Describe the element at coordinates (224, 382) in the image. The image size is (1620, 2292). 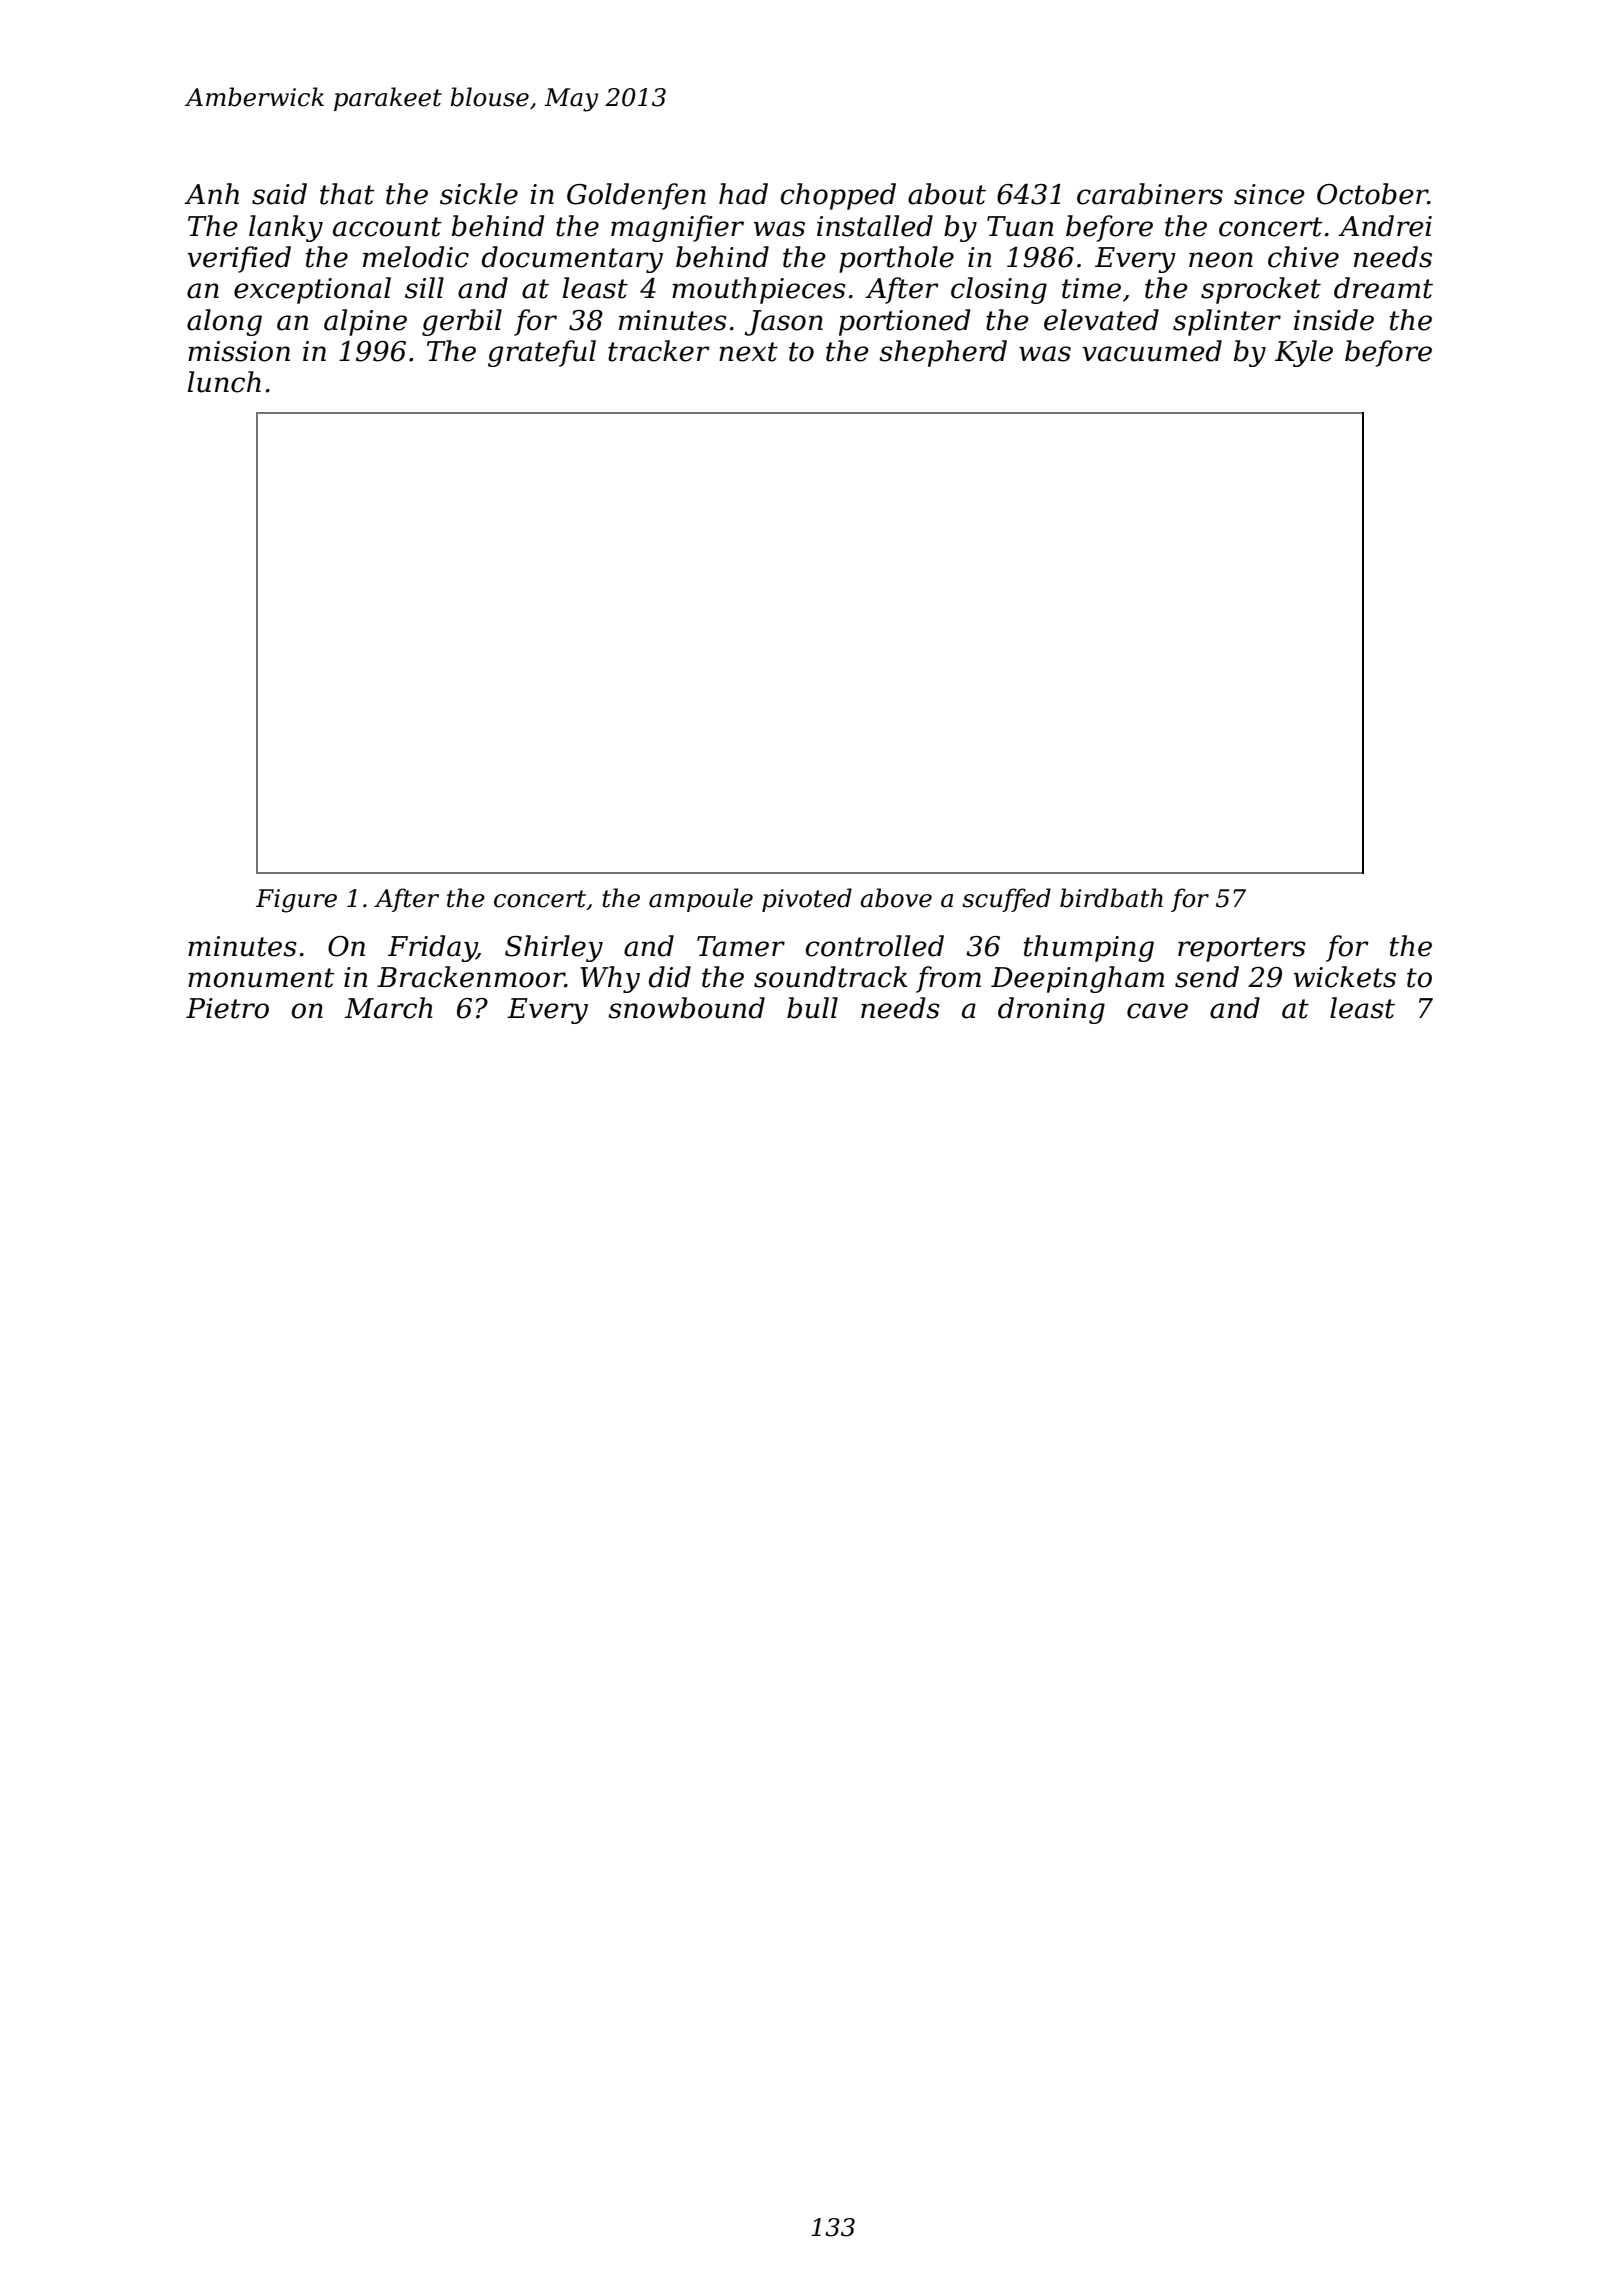
I see `lunch` at that location.
